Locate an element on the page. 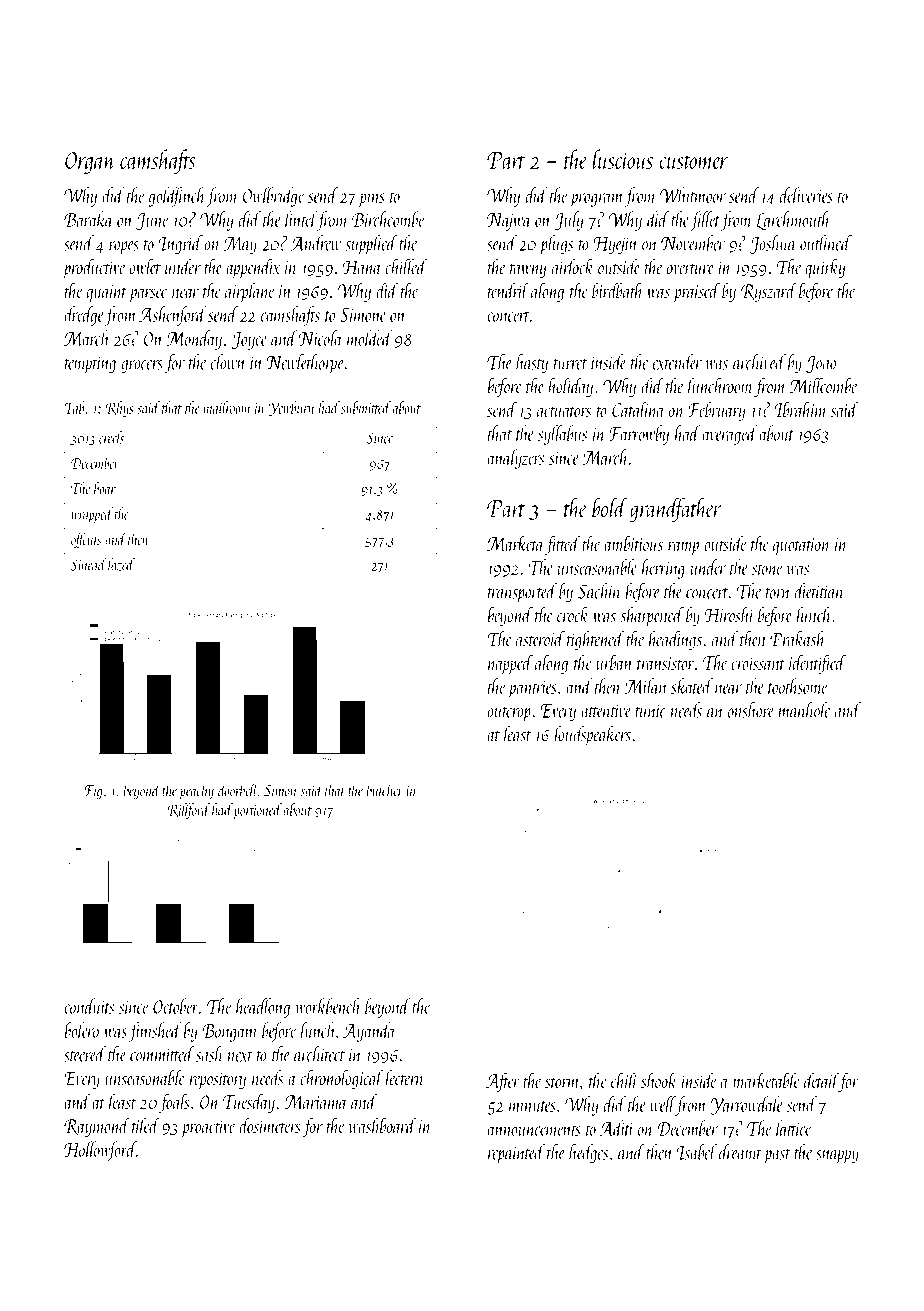  lazed is located at coordinates (121, 564).
